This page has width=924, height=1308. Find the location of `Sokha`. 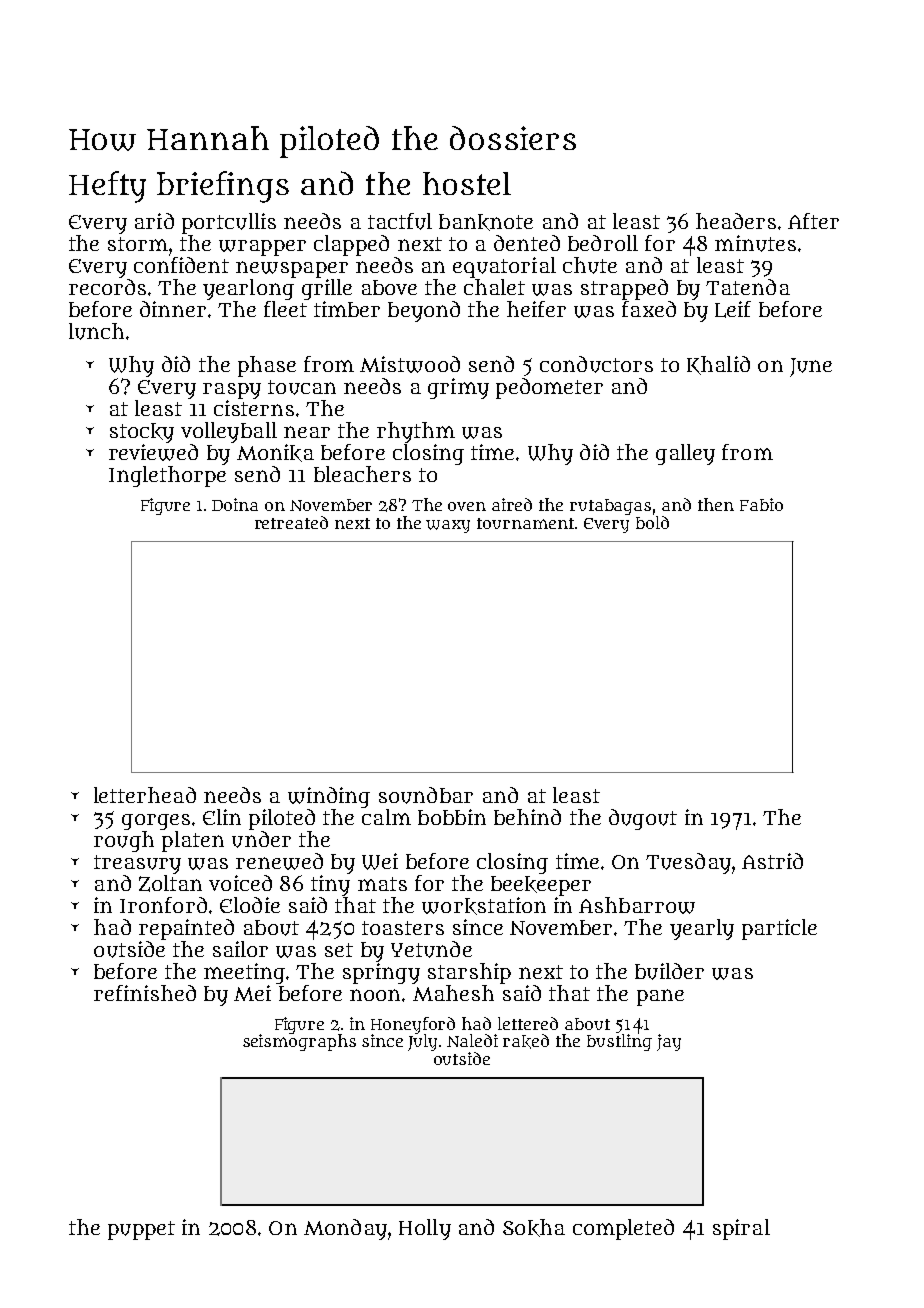

Sokha is located at coordinates (534, 1228).
